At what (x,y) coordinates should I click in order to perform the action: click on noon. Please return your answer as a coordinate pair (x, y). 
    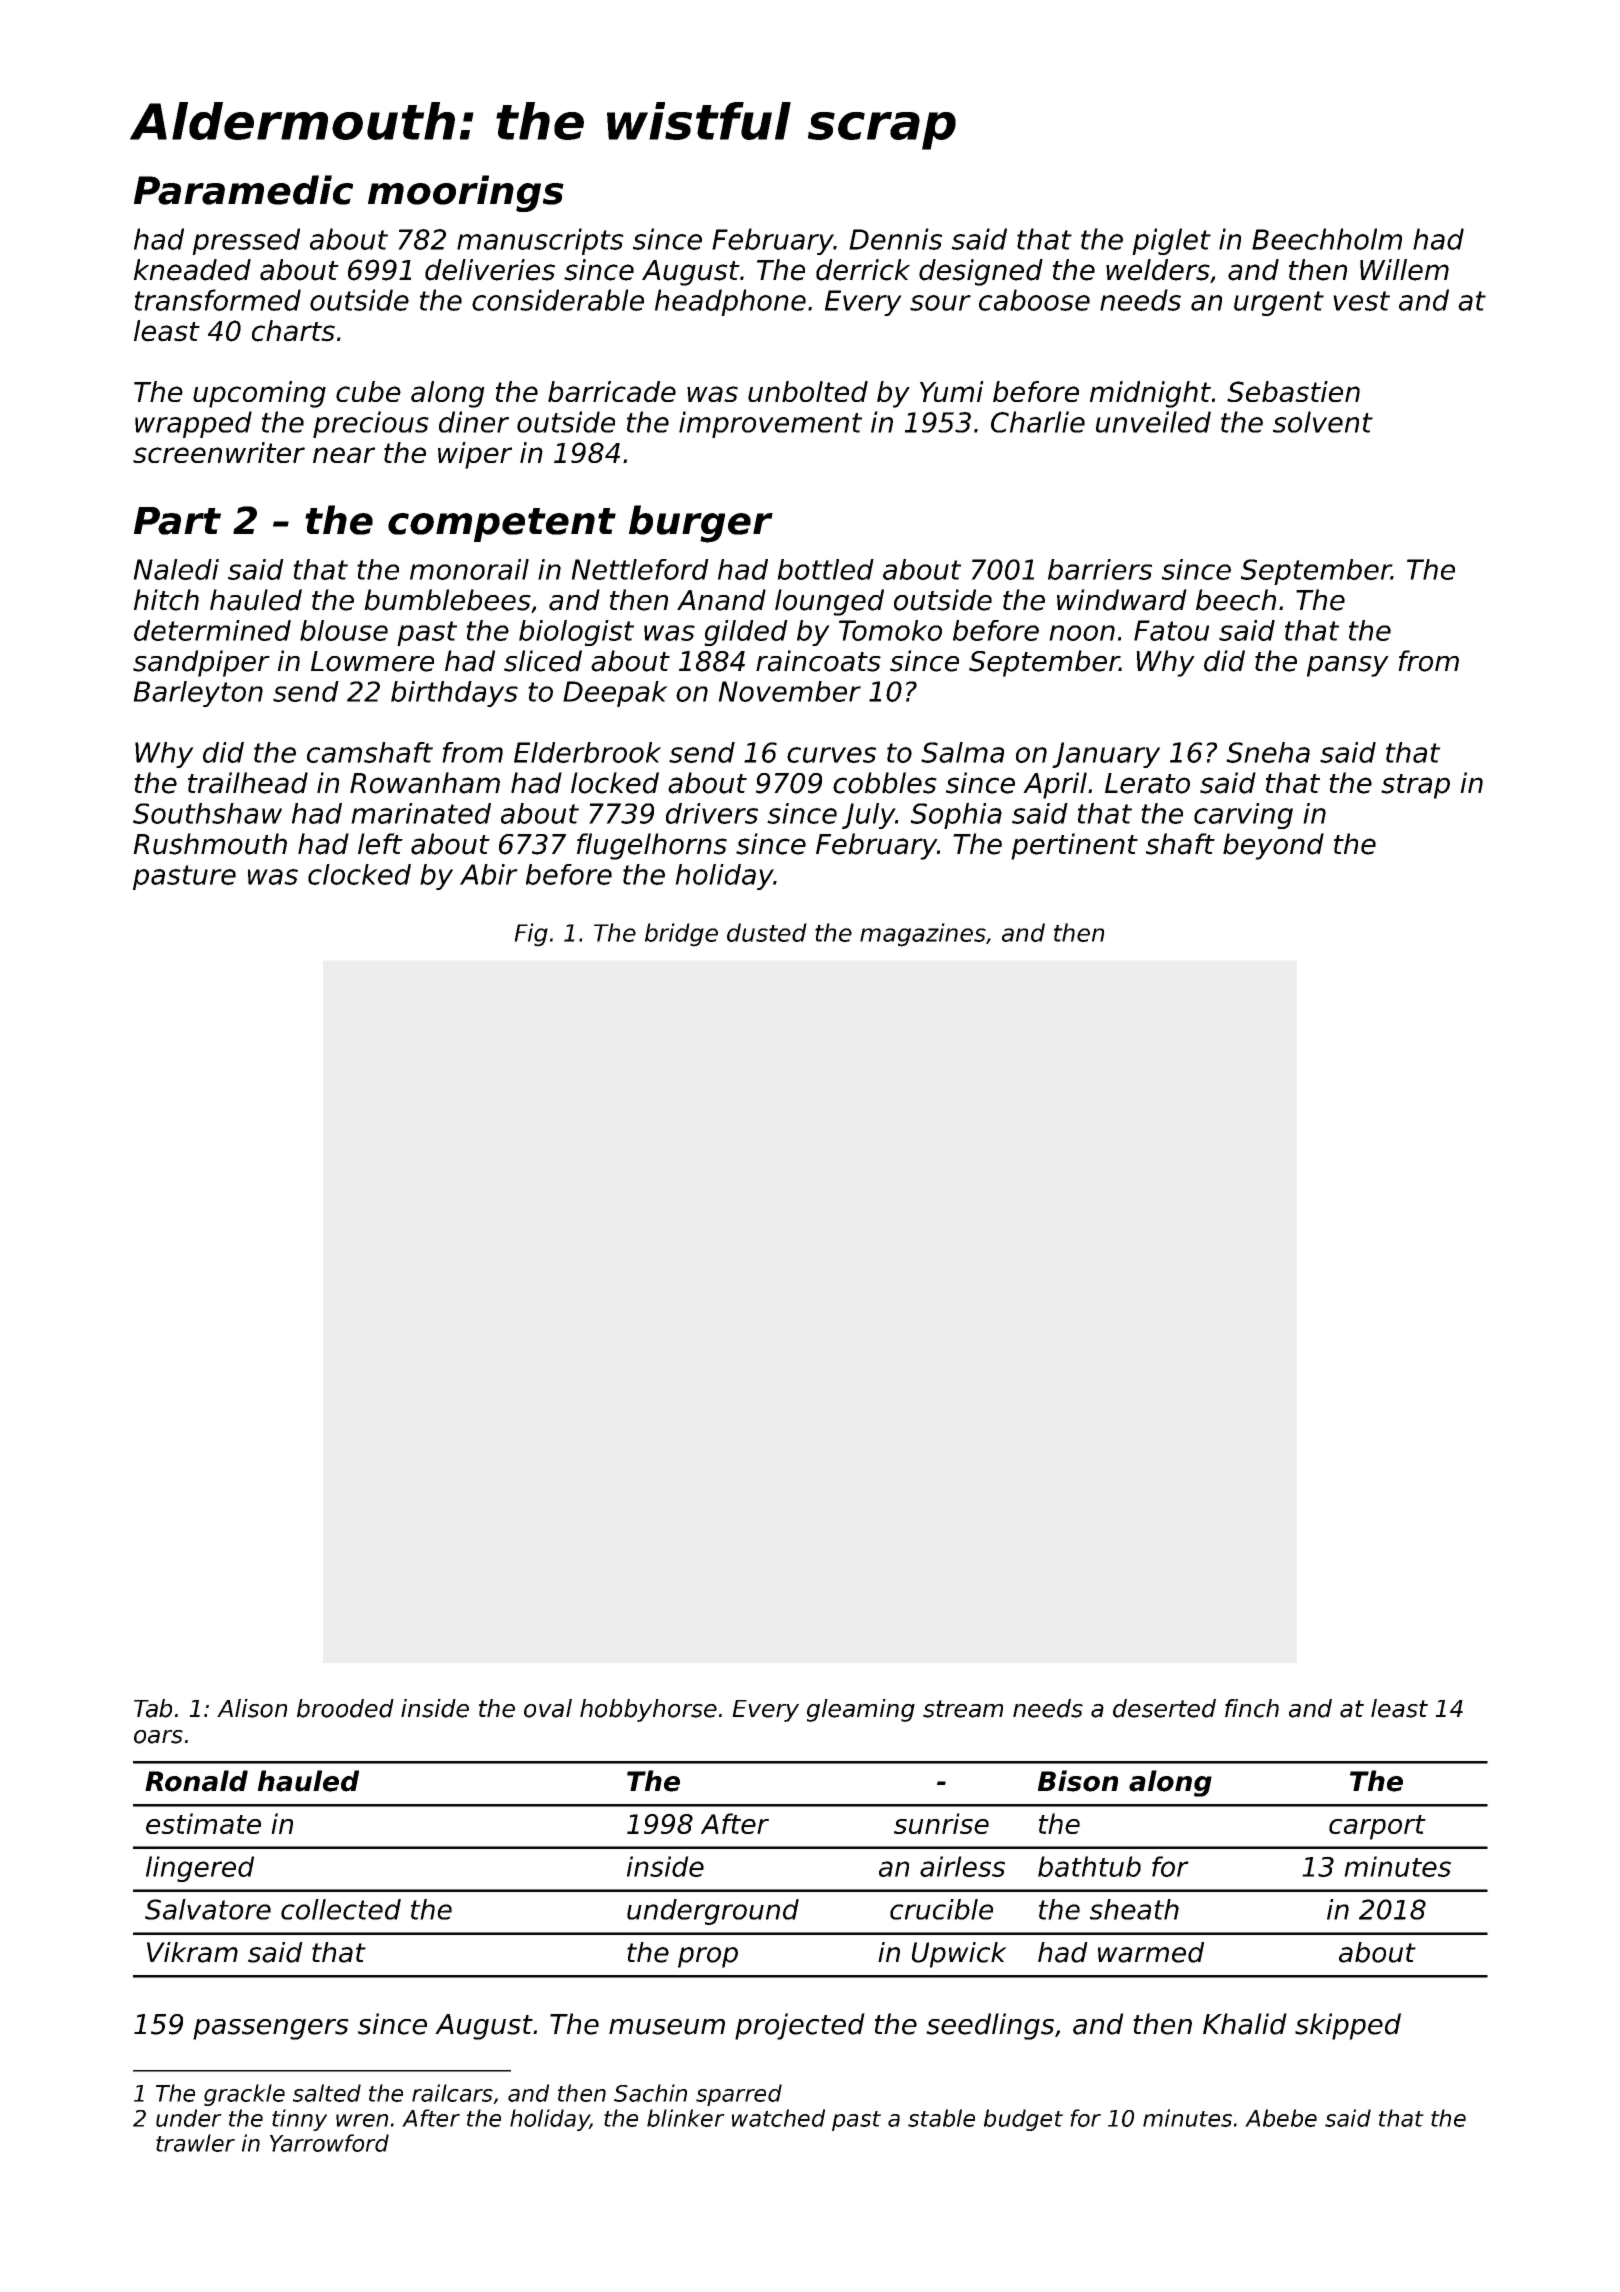
    Looking at the image, I should click on (1082, 633).
